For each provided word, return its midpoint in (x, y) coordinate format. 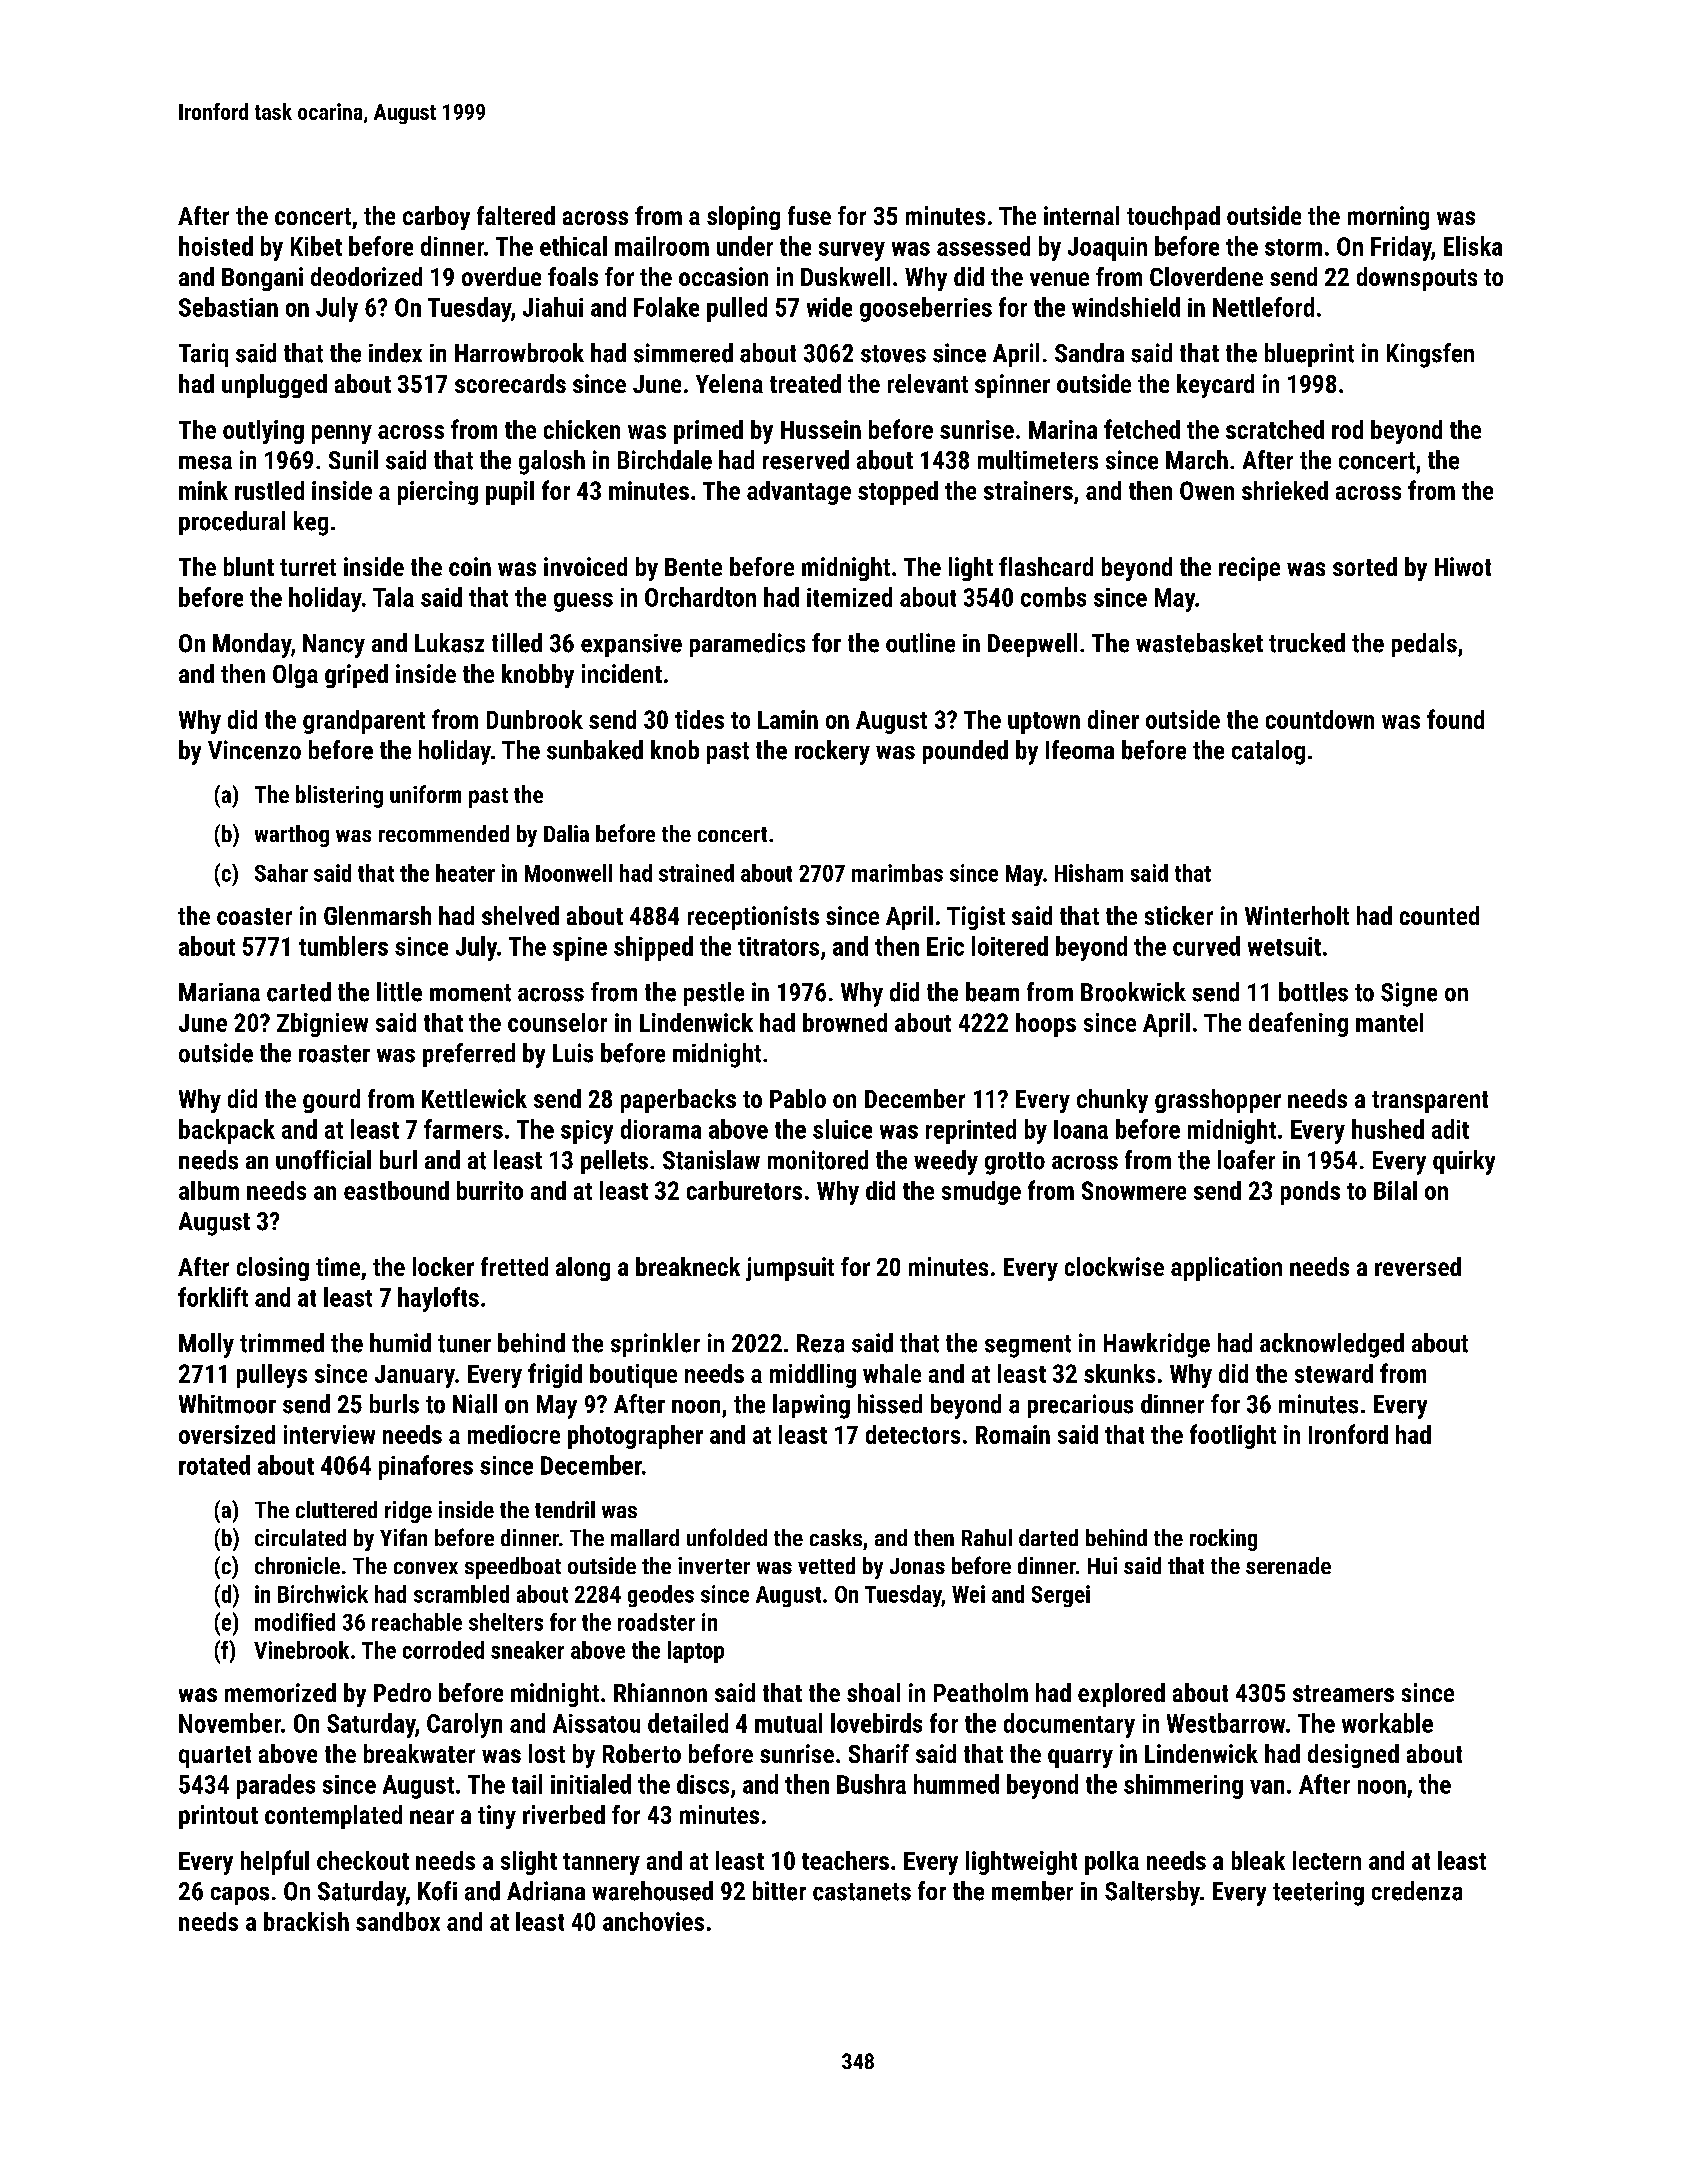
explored (1121, 1695)
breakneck (688, 1266)
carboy (436, 218)
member (1032, 1891)
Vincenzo (254, 750)
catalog (1268, 752)
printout (218, 1817)
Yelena (729, 383)
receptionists (753, 918)
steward (1334, 1373)
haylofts (438, 1299)
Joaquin (1107, 249)
